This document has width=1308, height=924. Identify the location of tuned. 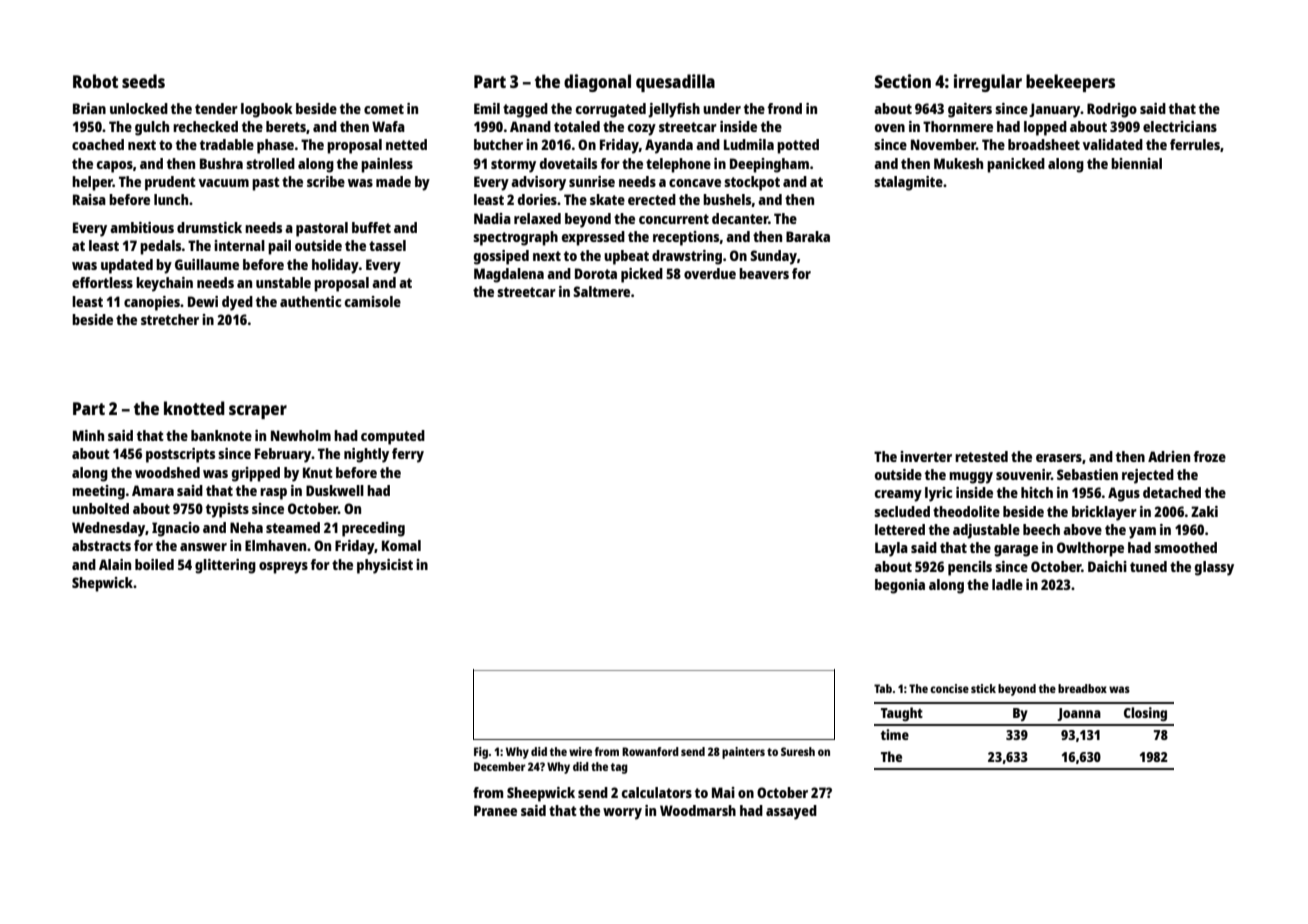
(1148, 566).
